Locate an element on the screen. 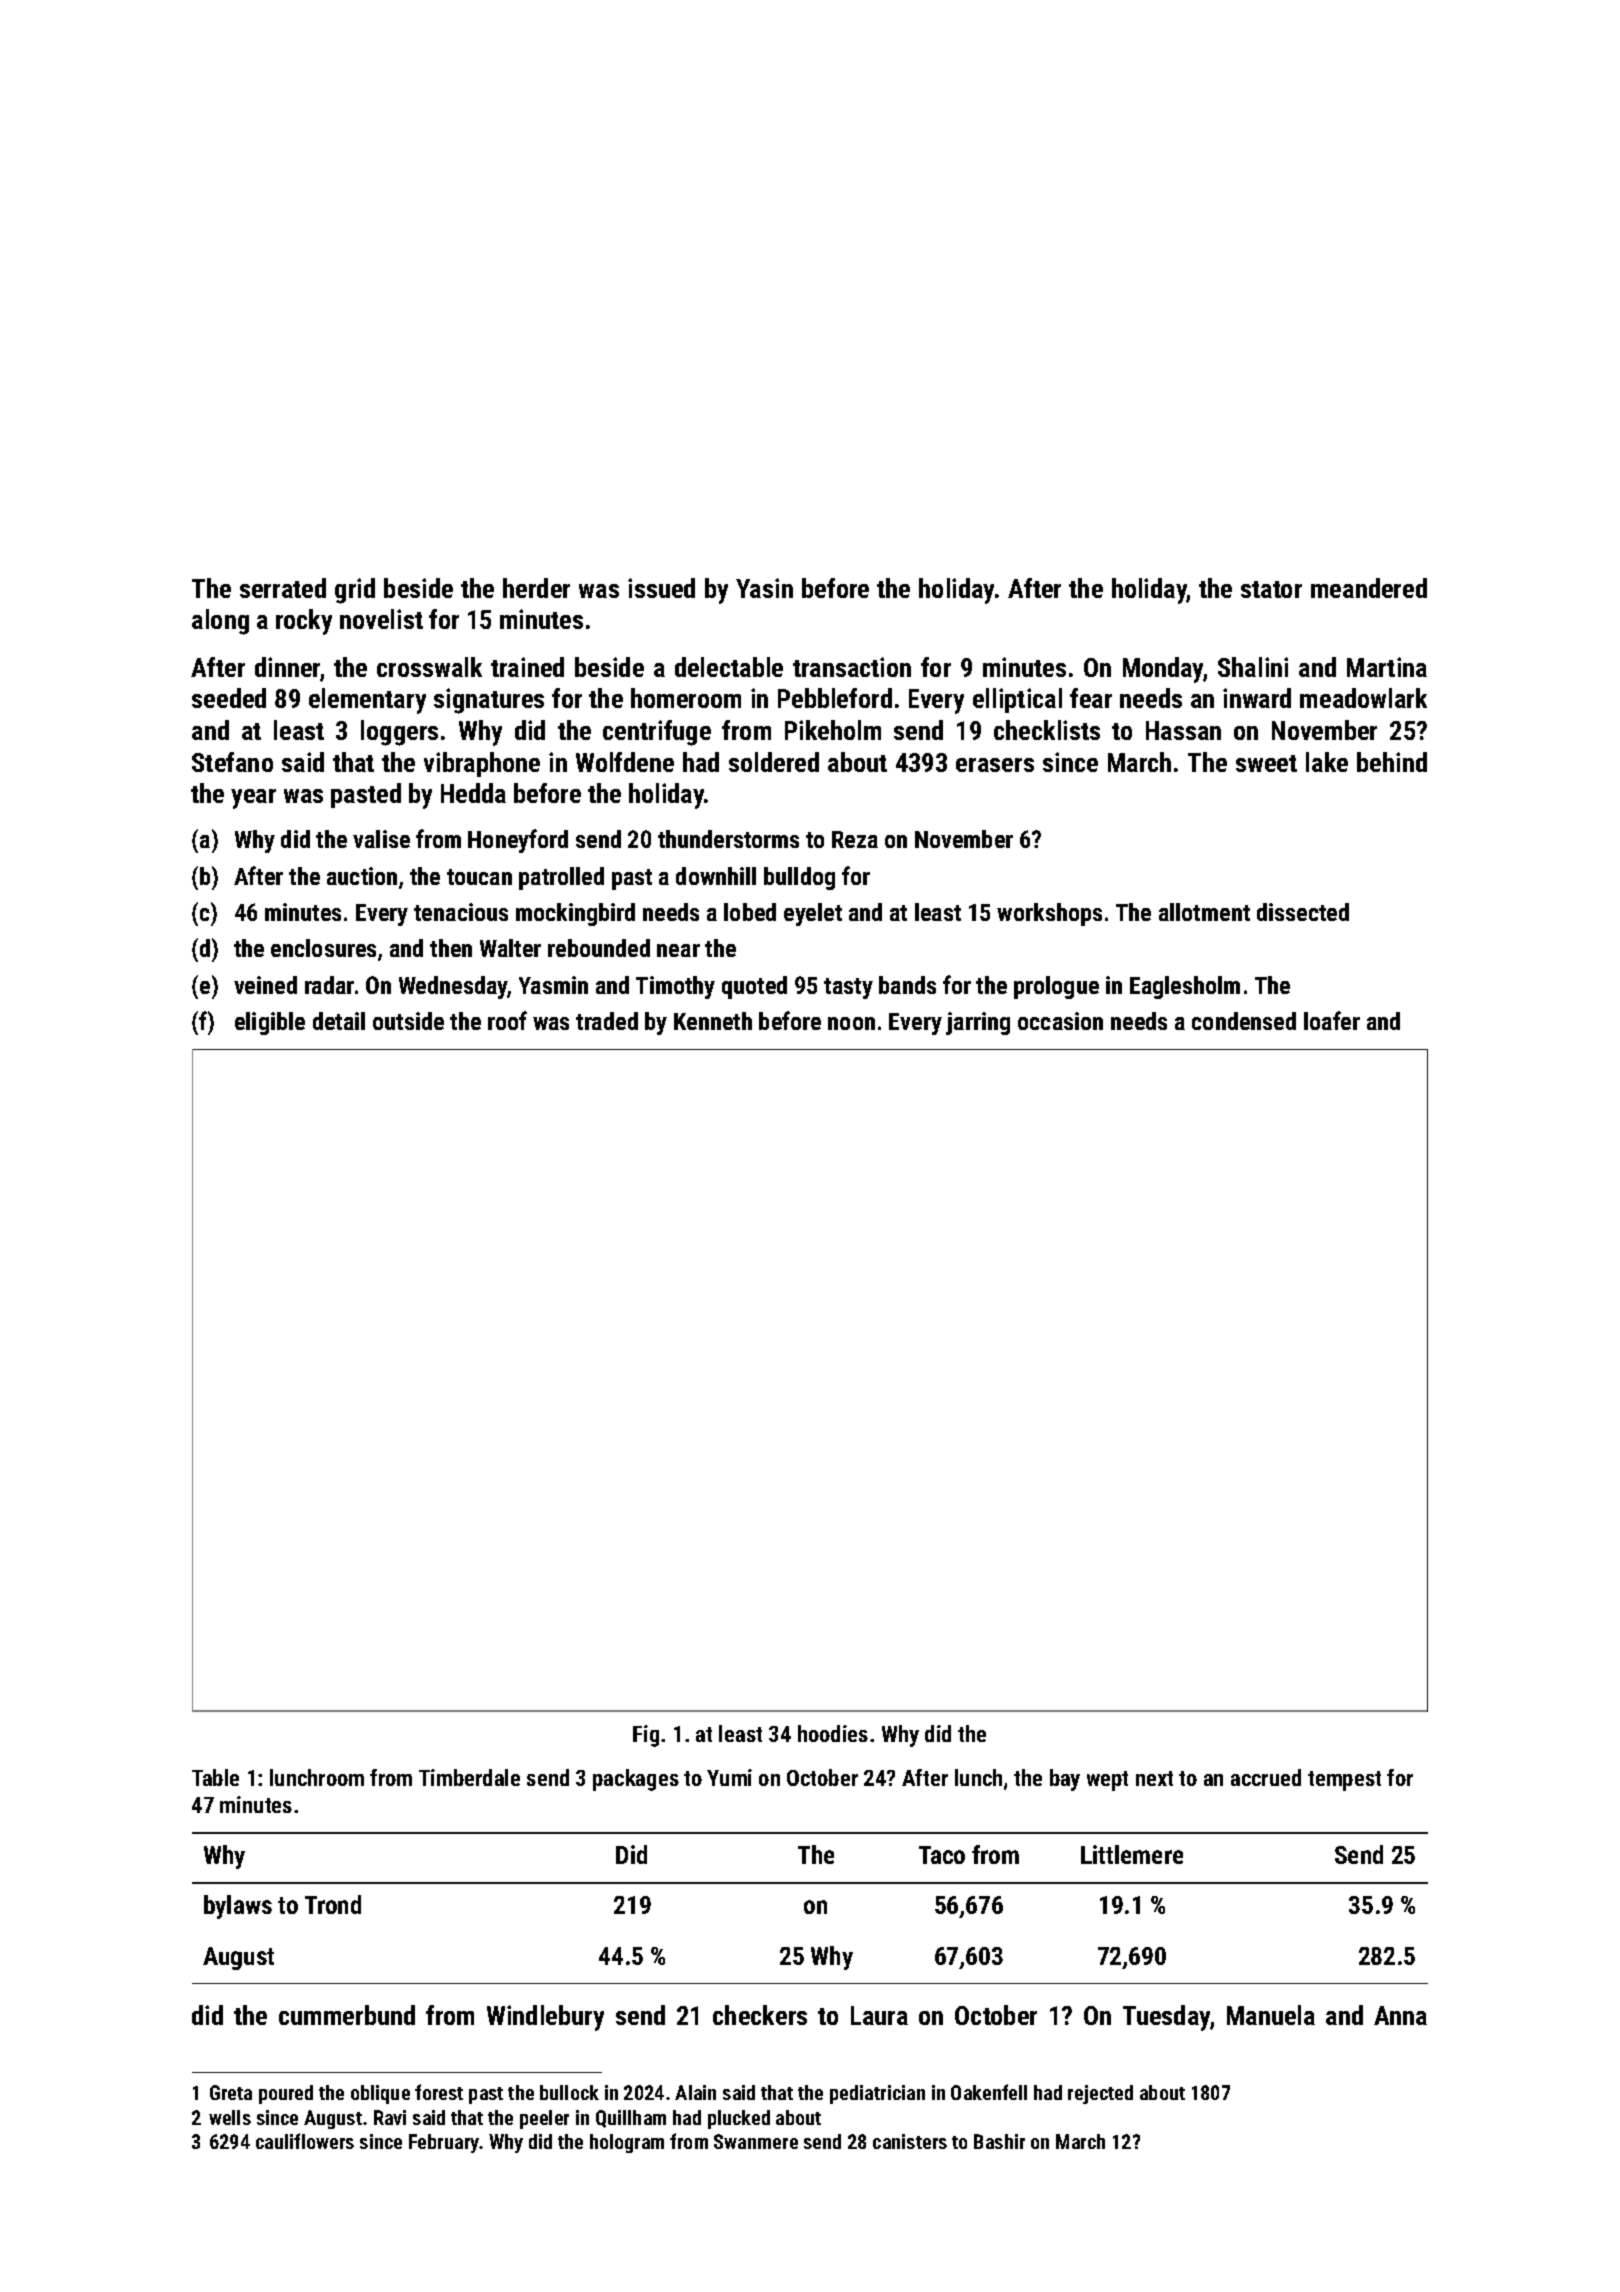  Greta is located at coordinates (231, 2092).
